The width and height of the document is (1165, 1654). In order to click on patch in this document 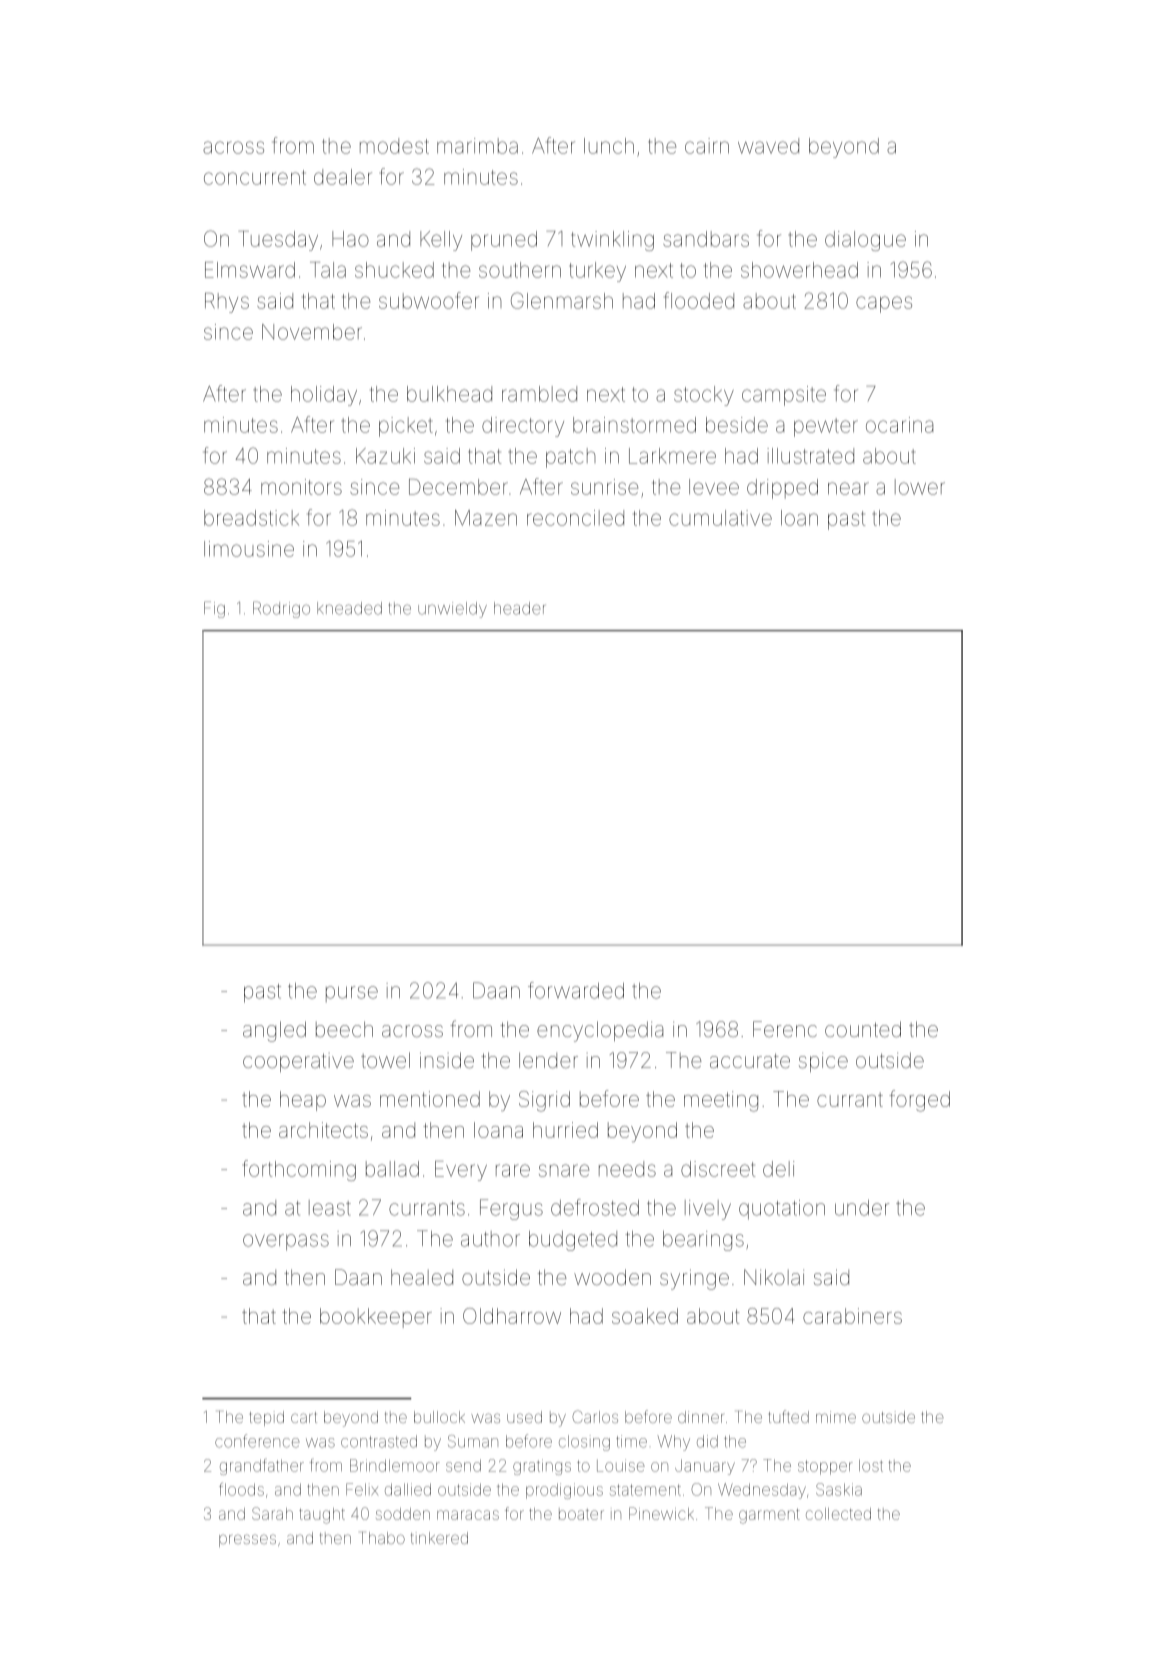, I will do `click(570, 458)`.
